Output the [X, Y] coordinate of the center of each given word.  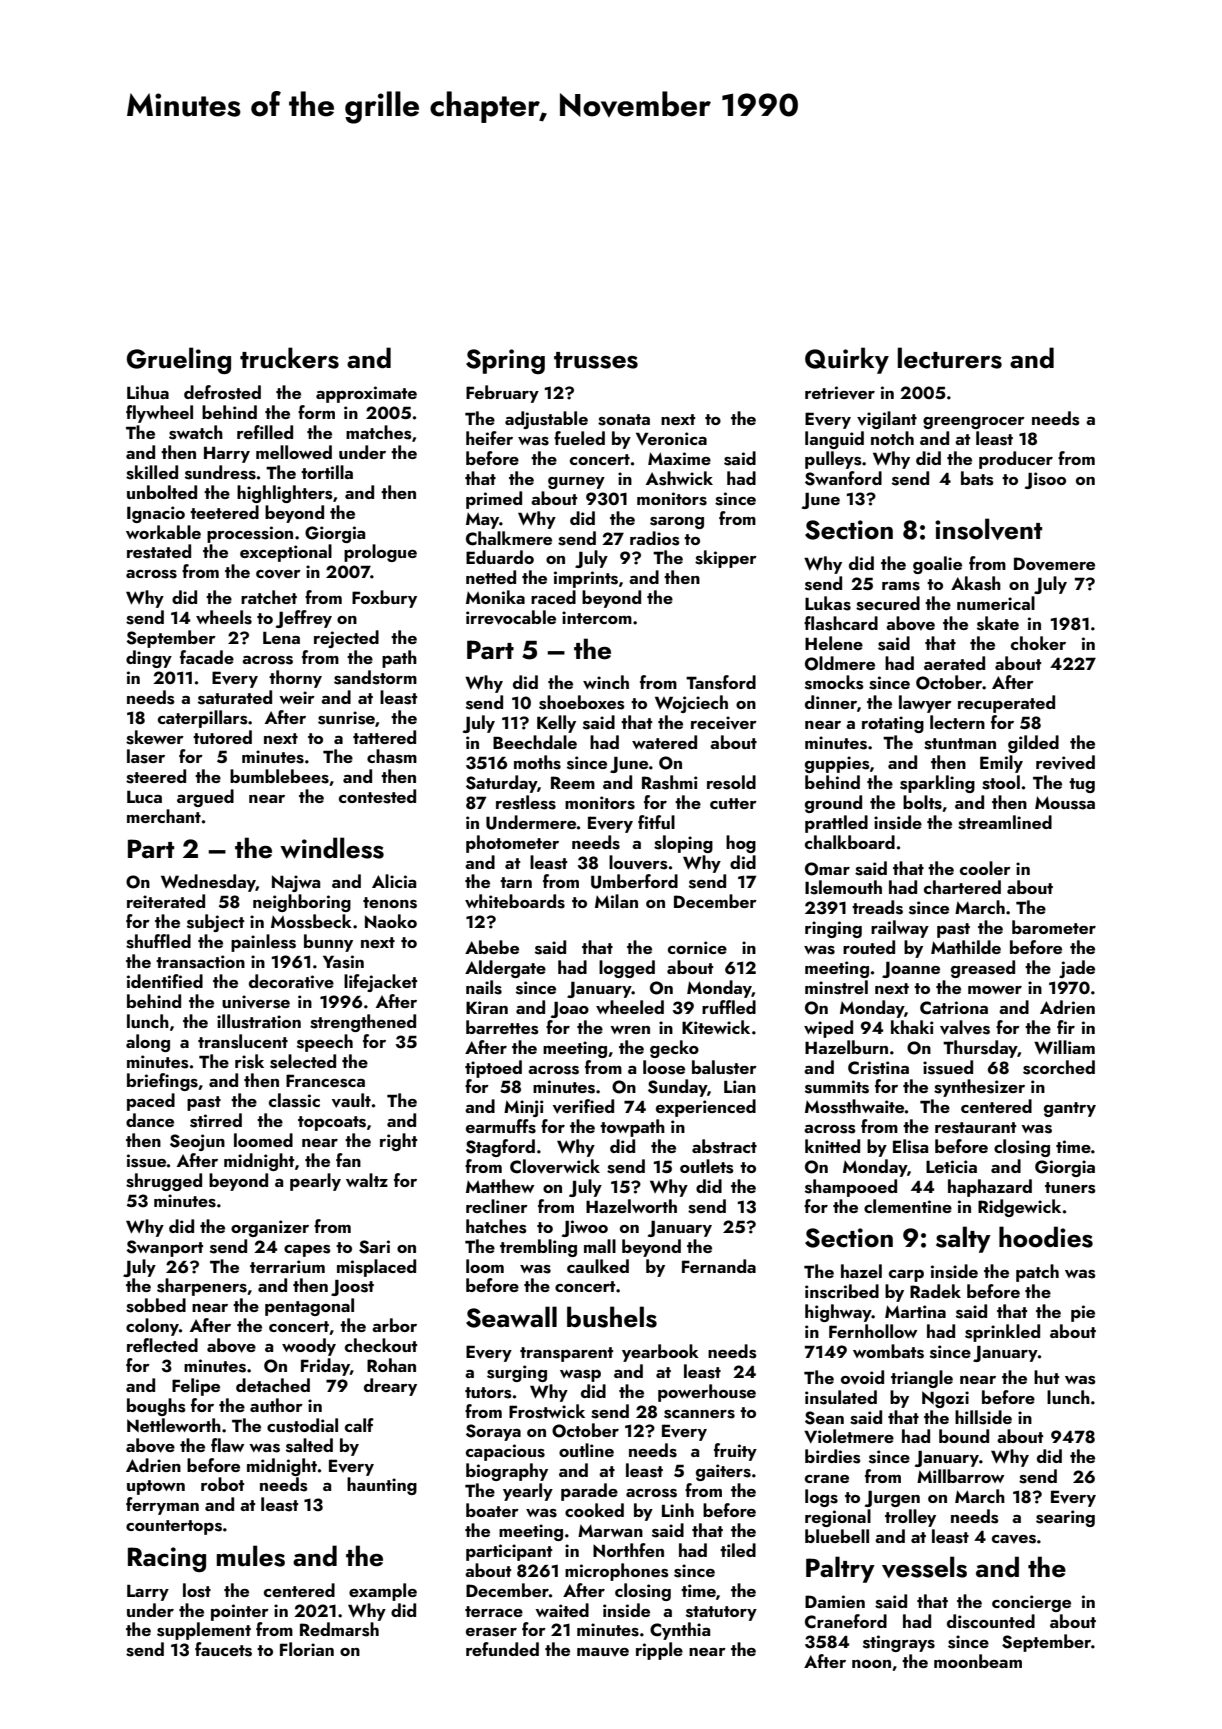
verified [583, 1106]
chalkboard [850, 842]
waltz [367, 1180]
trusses [596, 360]
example [383, 1592]
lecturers [950, 358]
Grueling [179, 360]
